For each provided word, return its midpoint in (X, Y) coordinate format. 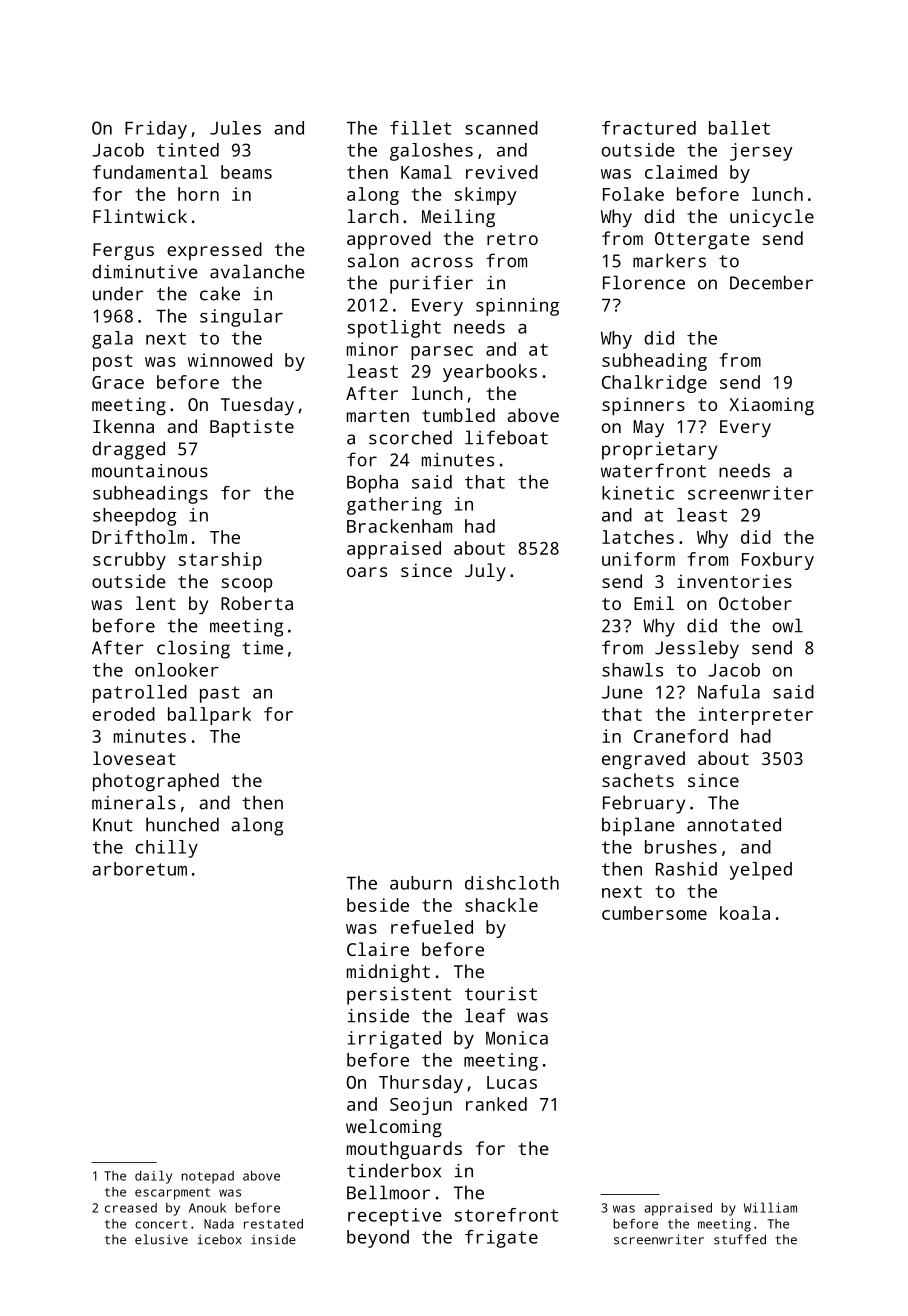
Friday (156, 130)
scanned (501, 128)
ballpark (209, 716)
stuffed (740, 1239)
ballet (739, 128)
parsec (442, 353)
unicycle (772, 218)
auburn (421, 883)
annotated (734, 824)
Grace (118, 382)
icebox (219, 1239)
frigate (501, 1239)
